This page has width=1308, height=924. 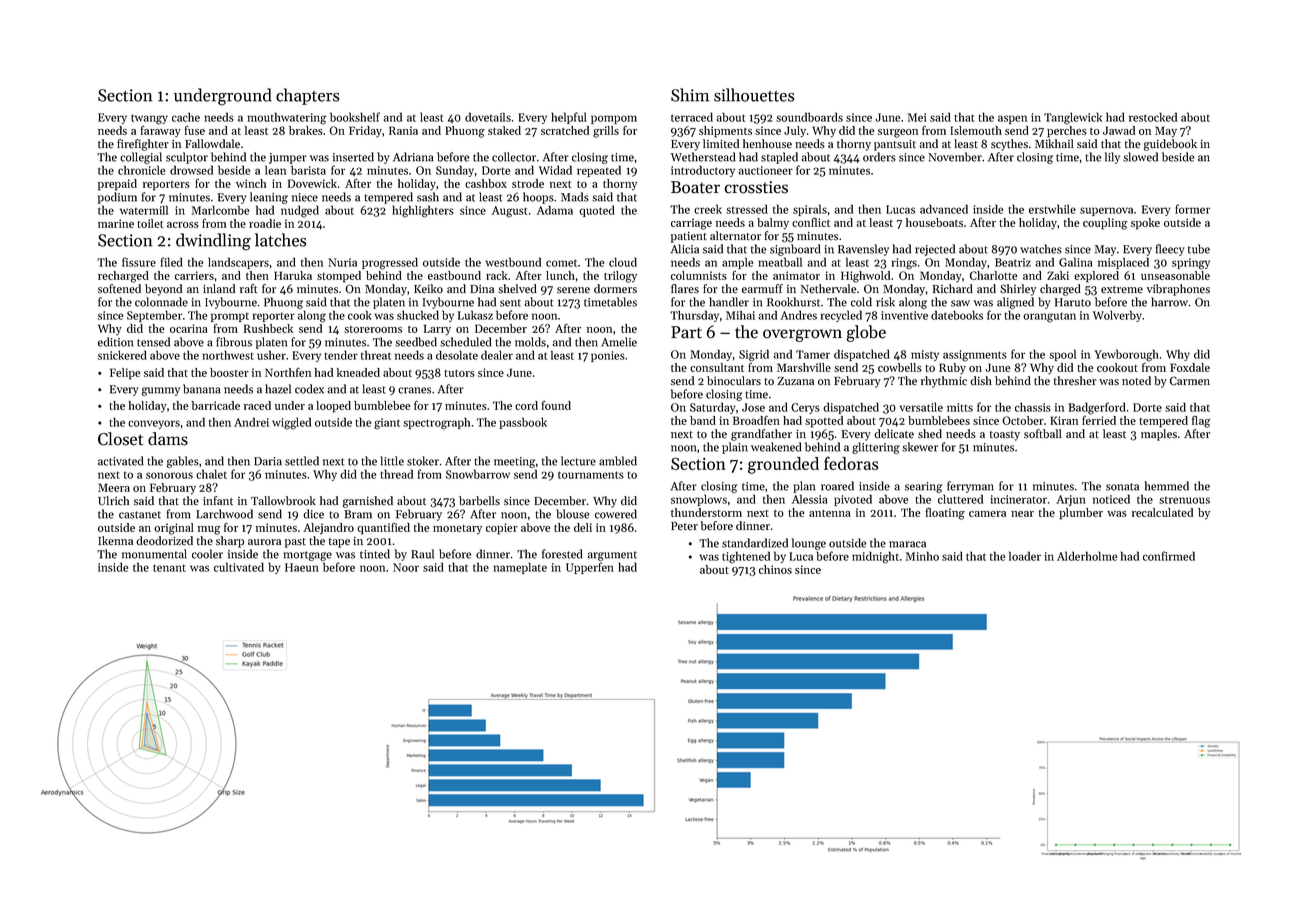 I want to click on Tallowbrook, so click(x=283, y=501).
